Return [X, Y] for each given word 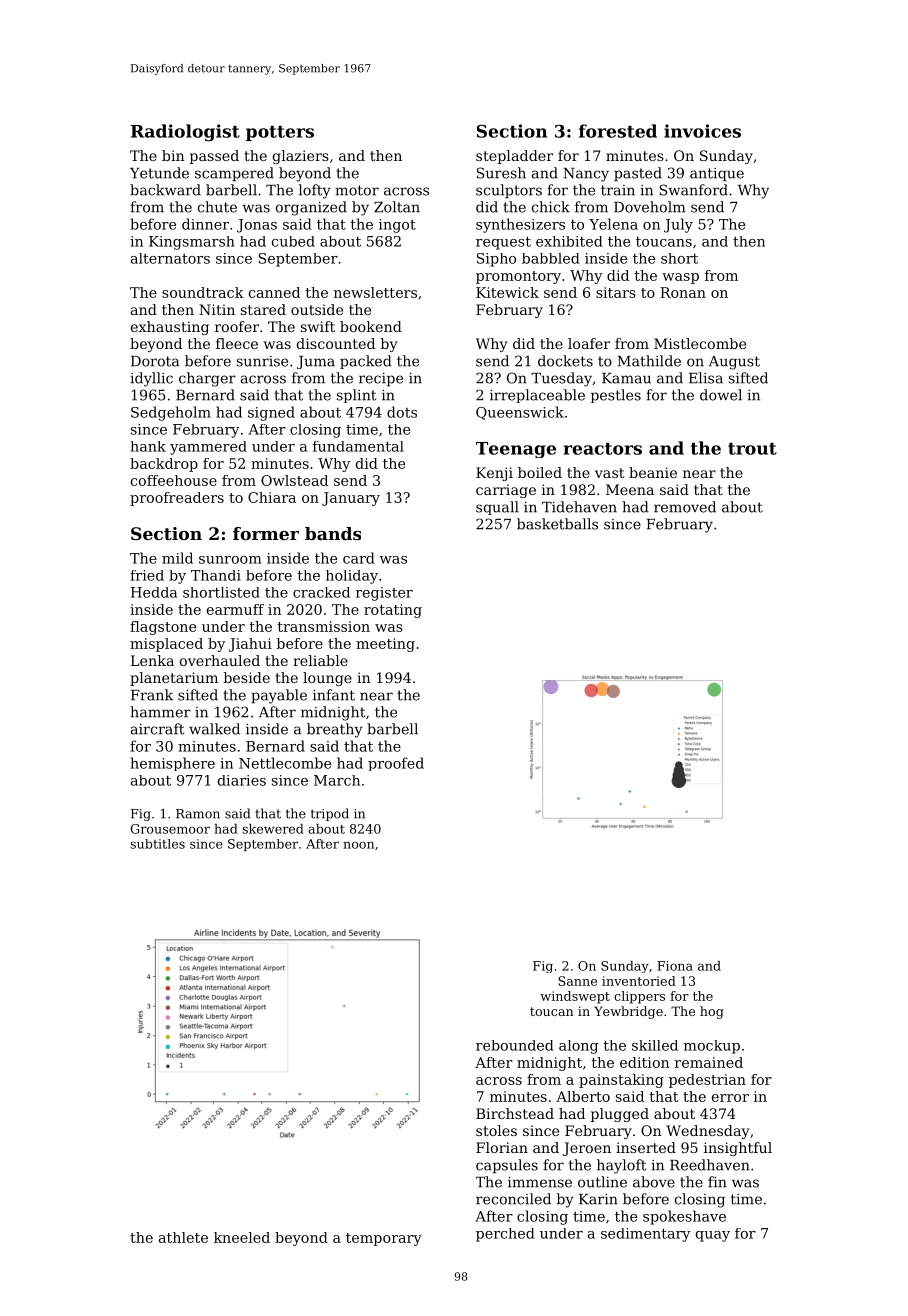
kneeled [242, 1237]
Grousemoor [170, 829]
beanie [653, 472]
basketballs [557, 524]
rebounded [515, 1045]
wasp [680, 278]
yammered [208, 448]
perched [505, 1235]
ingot [397, 226]
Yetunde [159, 173]
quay [713, 1236]
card [359, 558]
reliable [320, 660]
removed [685, 507]
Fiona [675, 966]
